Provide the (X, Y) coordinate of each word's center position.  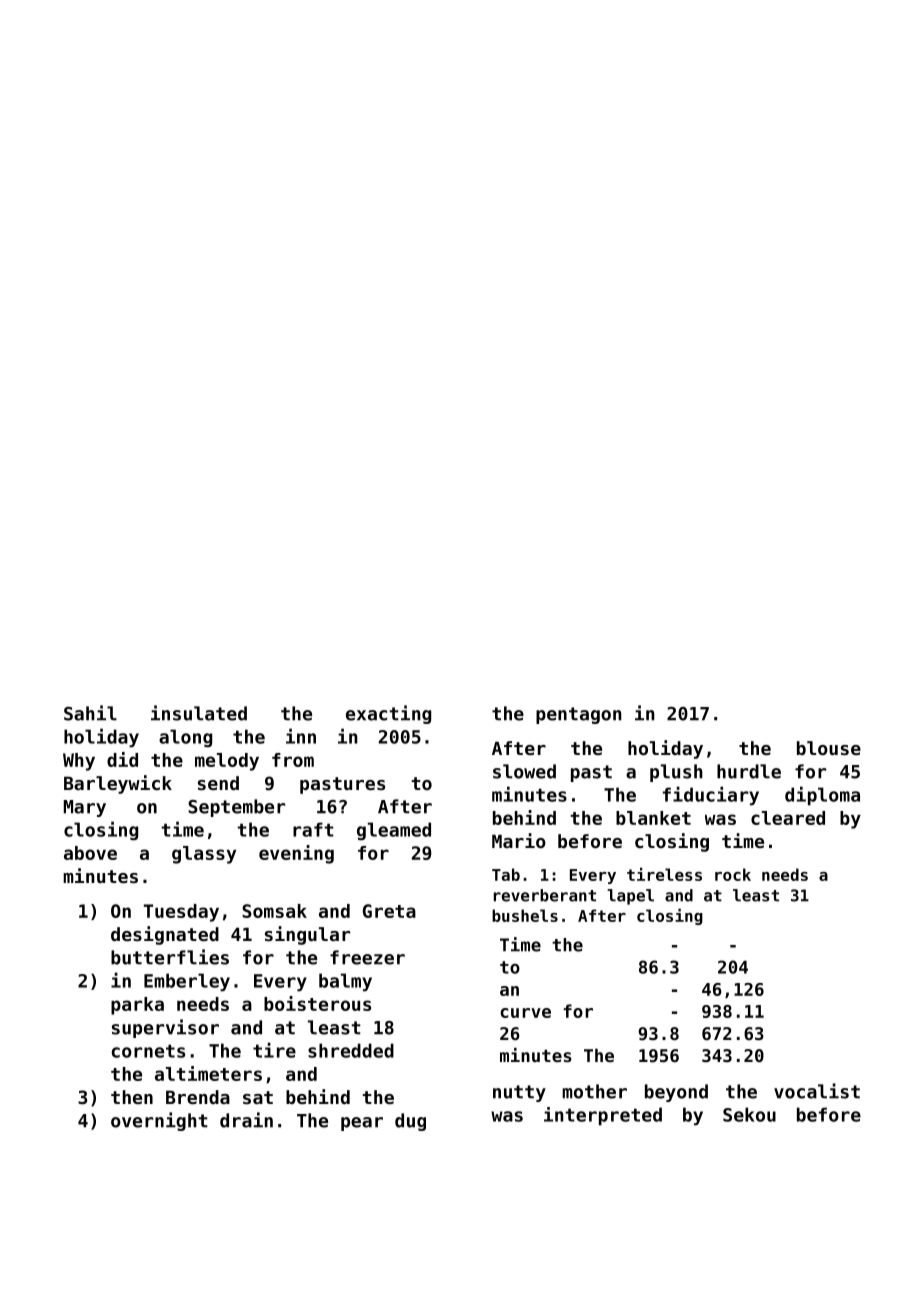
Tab (506, 874)
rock (733, 874)
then (132, 1097)
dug (410, 1122)
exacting (388, 714)
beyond (676, 1093)
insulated (199, 713)
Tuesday (181, 913)
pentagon (579, 715)
